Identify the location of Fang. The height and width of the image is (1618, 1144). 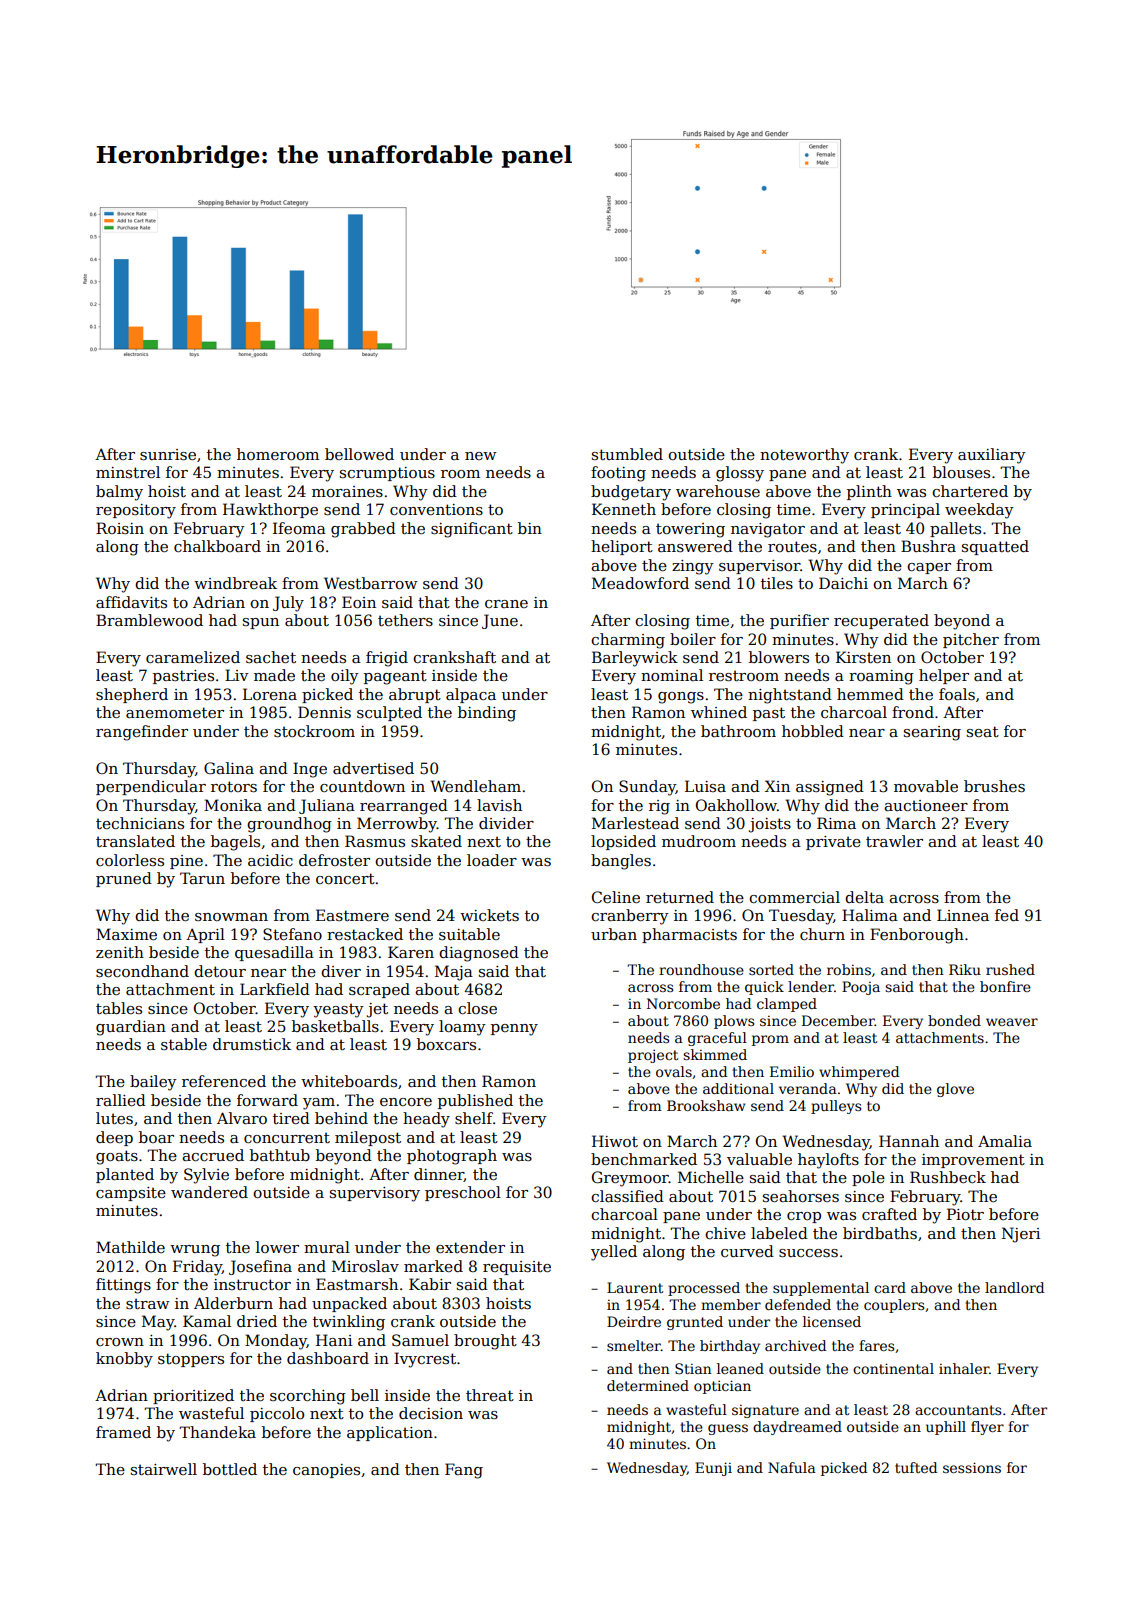
(464, 1471).
